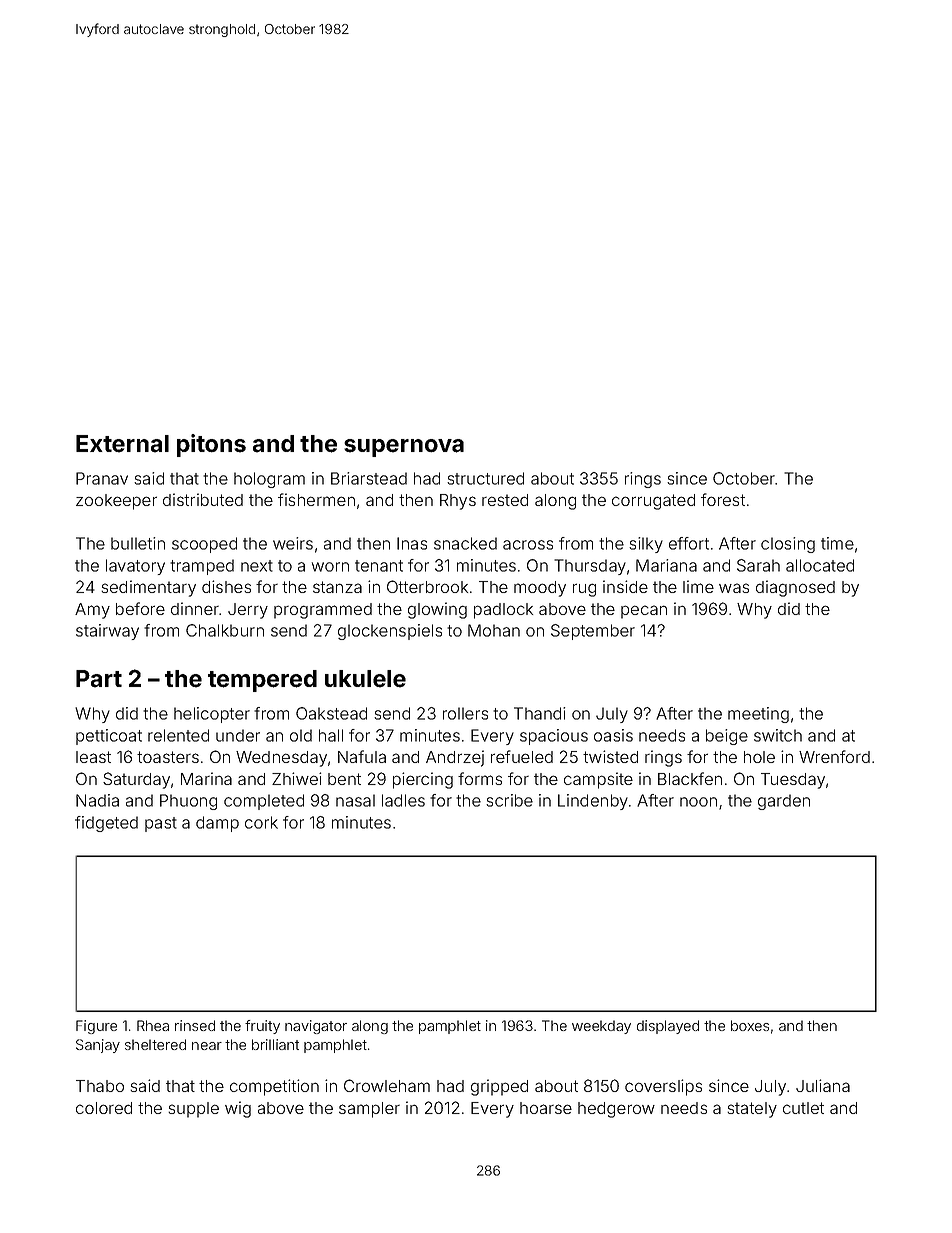  I want to click on navigator, so click(316, 1027).
